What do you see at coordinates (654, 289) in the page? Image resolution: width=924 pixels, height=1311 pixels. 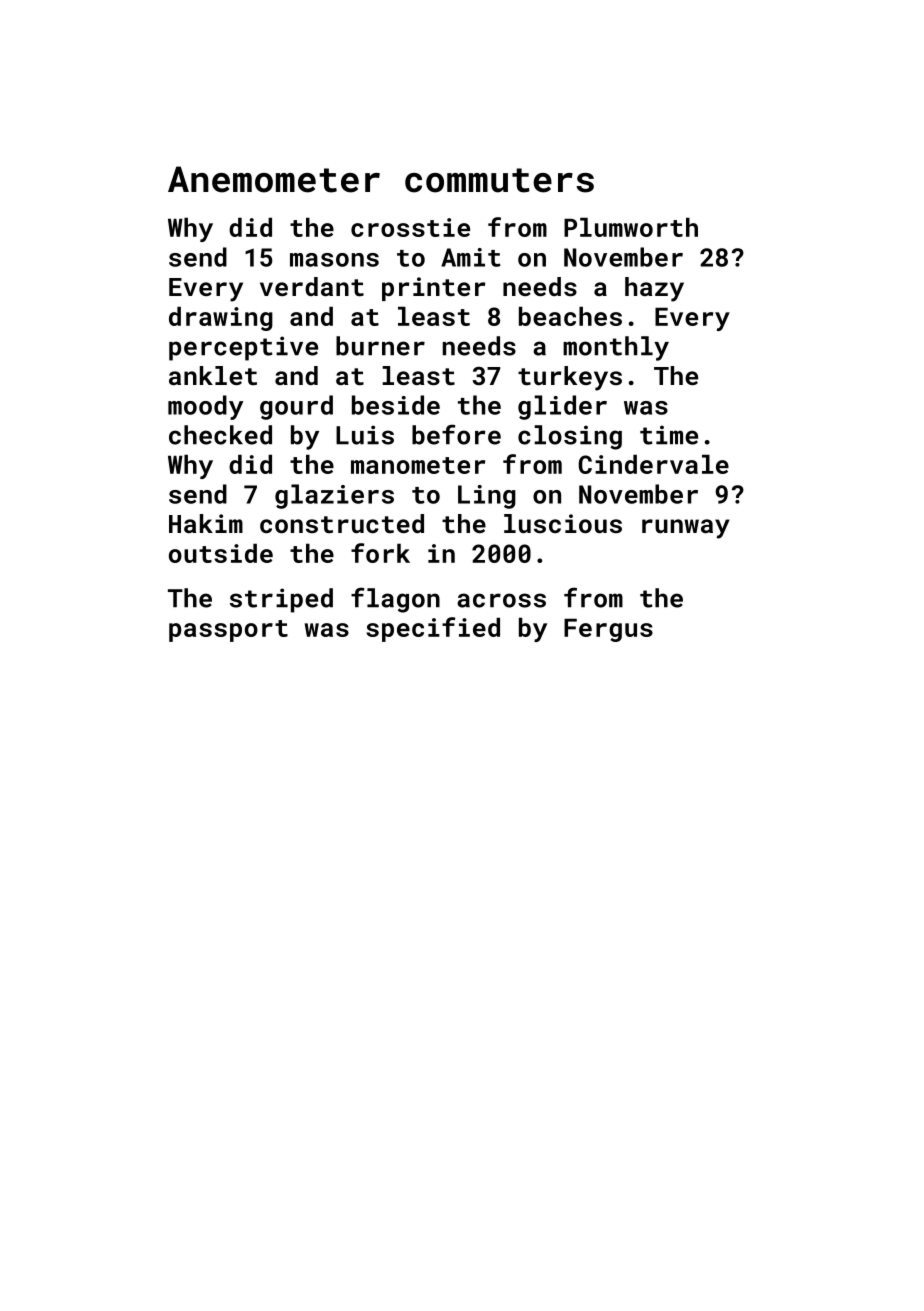 I see `hazy` at bounding box center [654, 289].
